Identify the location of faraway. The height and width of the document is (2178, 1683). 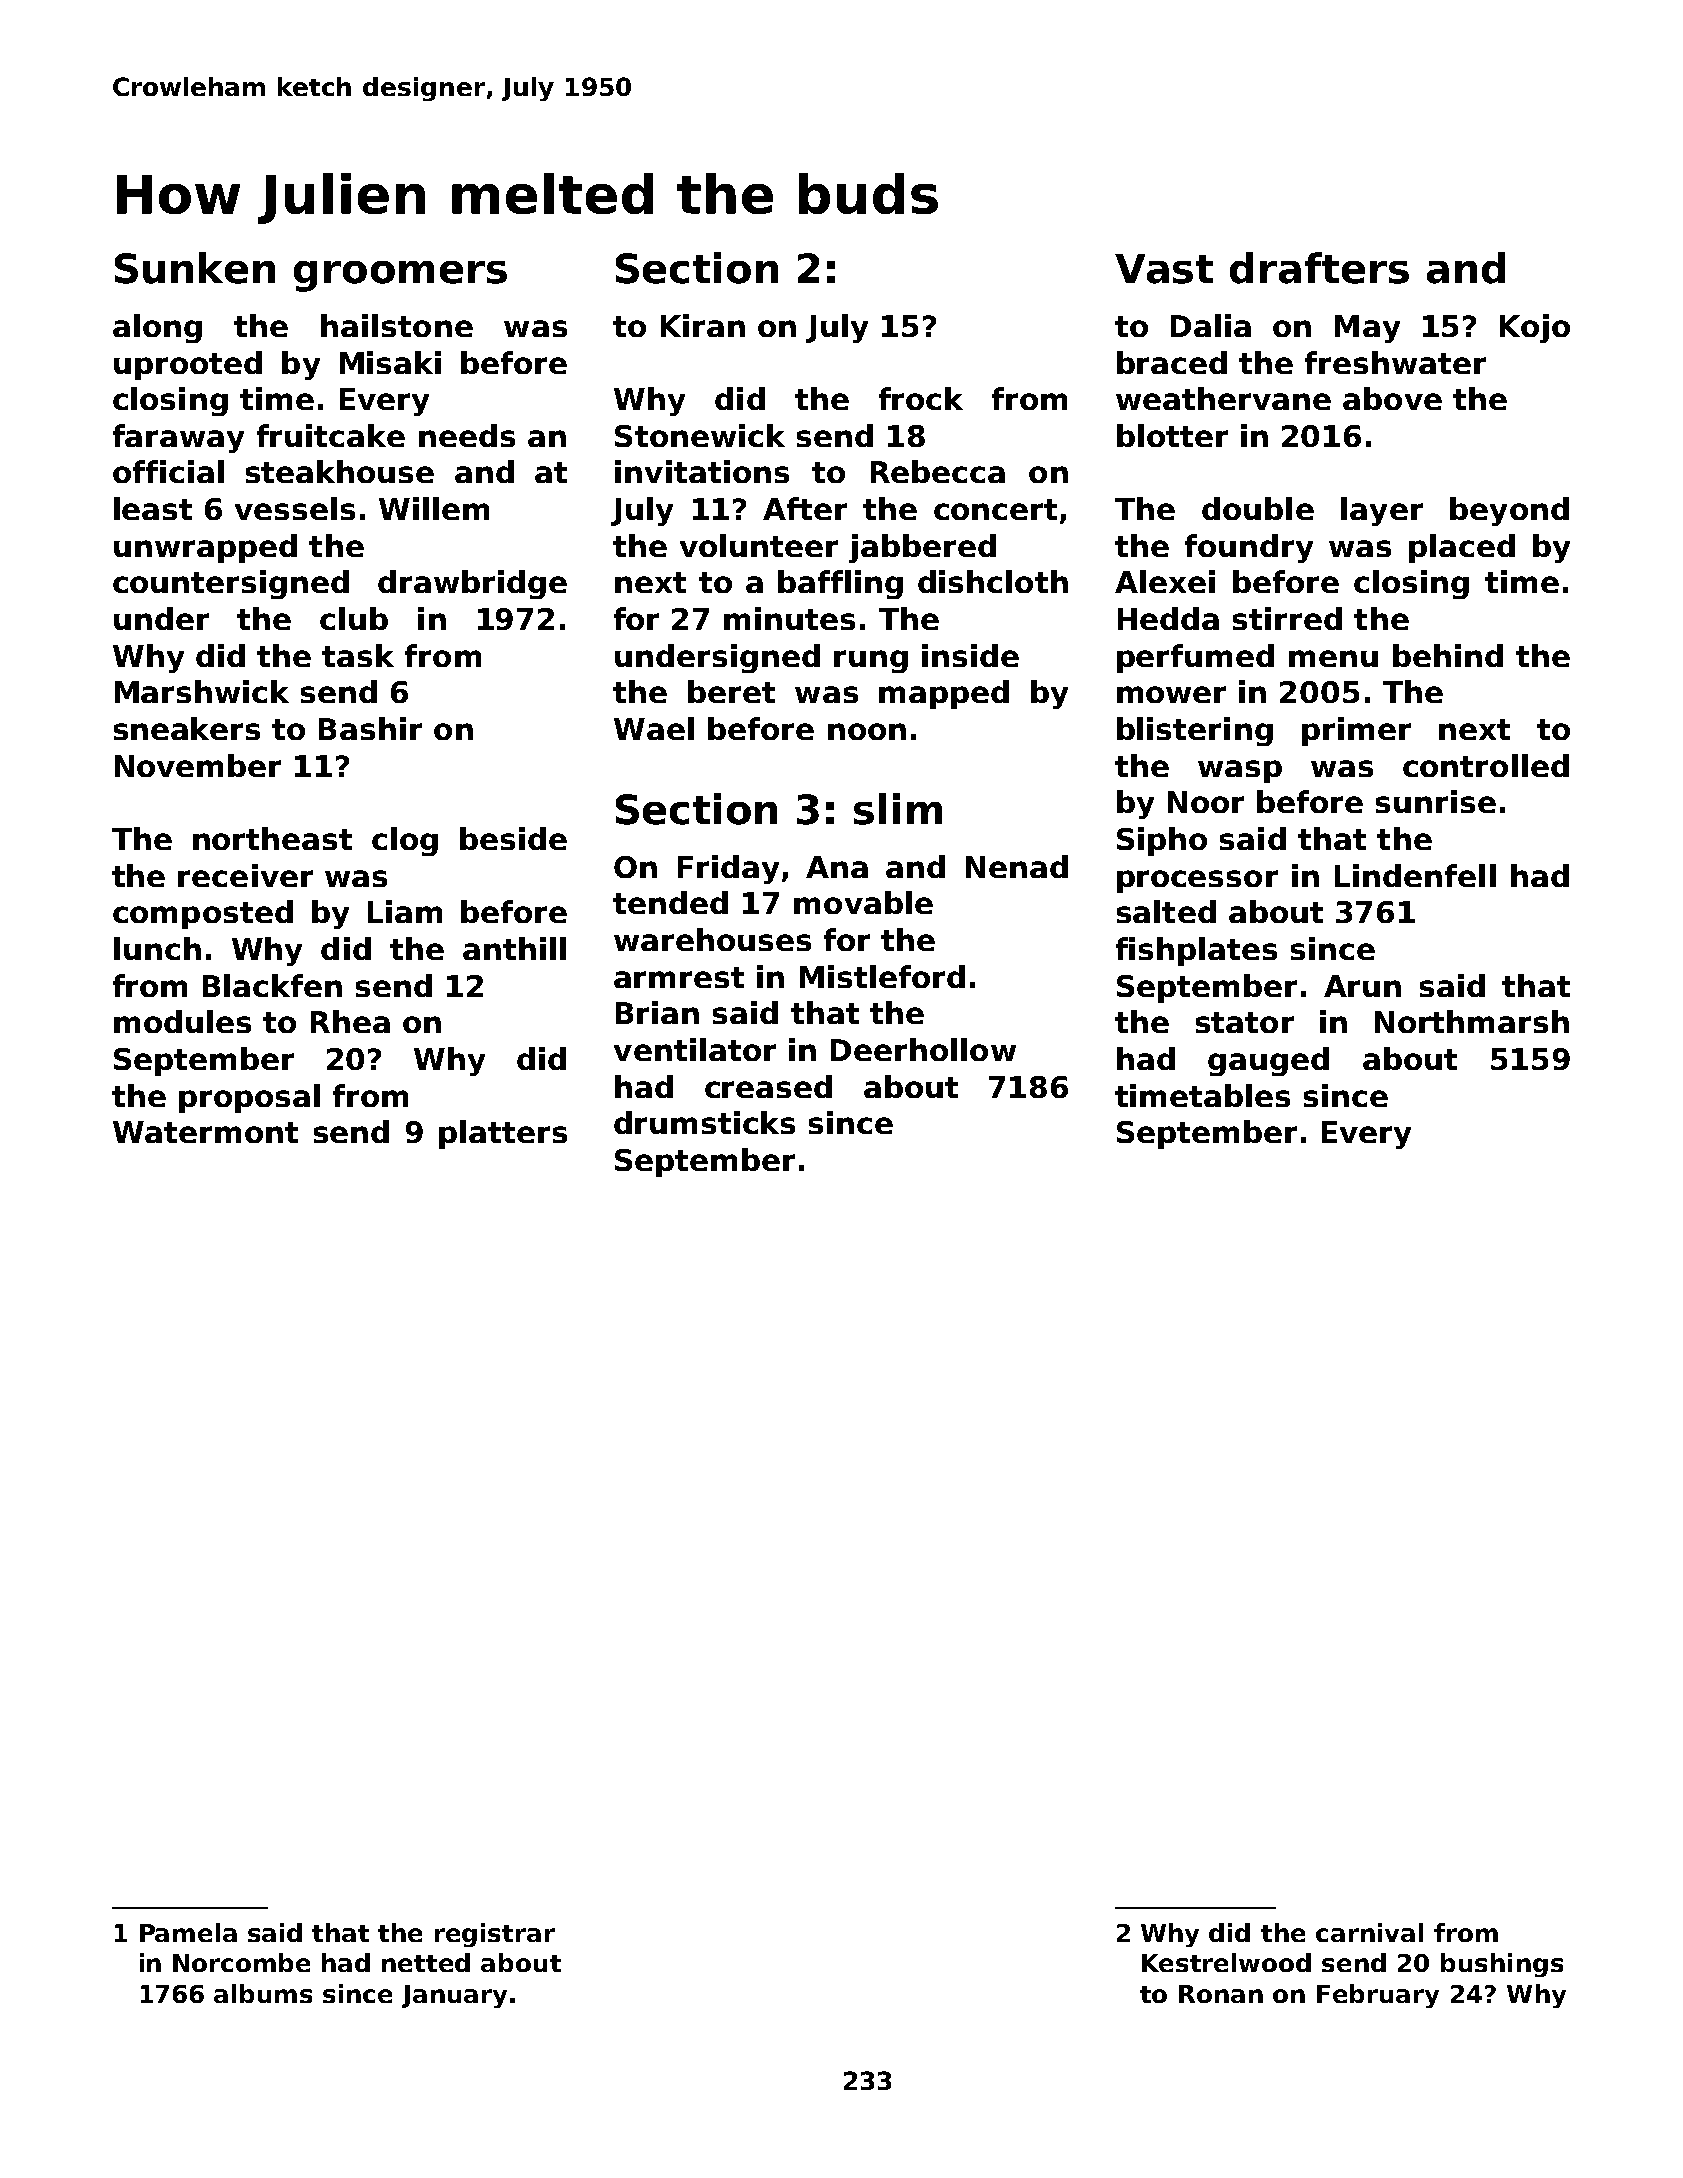
(178, 438).
